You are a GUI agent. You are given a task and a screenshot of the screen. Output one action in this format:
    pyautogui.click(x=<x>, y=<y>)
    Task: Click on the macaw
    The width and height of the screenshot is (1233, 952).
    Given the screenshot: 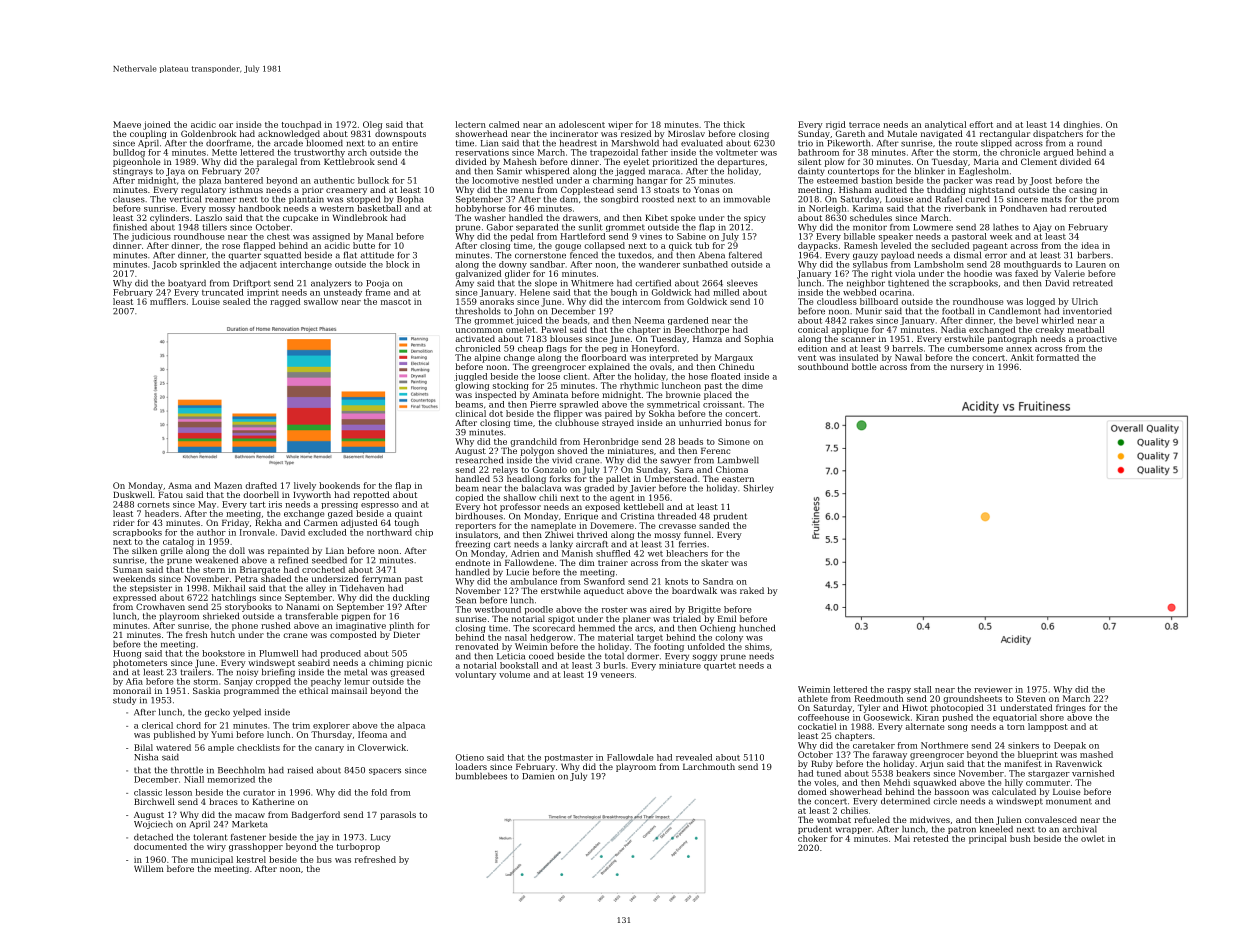 What is the action you would take?
    pyautogui.click(x=250, y=815)
